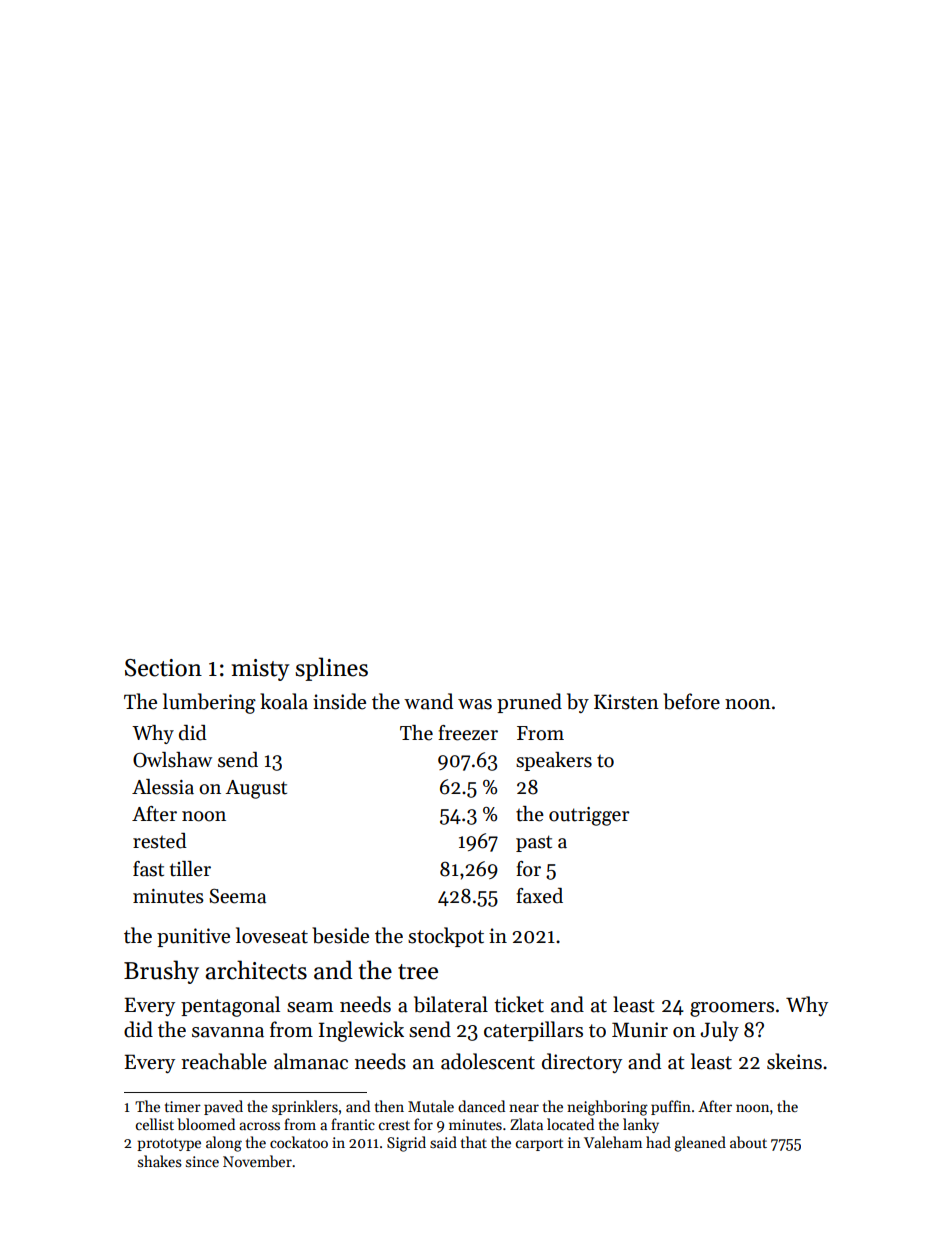 The height and width of the document is (1233, 952). Describe the element at coordinates (172, 760) in the document. I see `Owlshaw` at that location.
